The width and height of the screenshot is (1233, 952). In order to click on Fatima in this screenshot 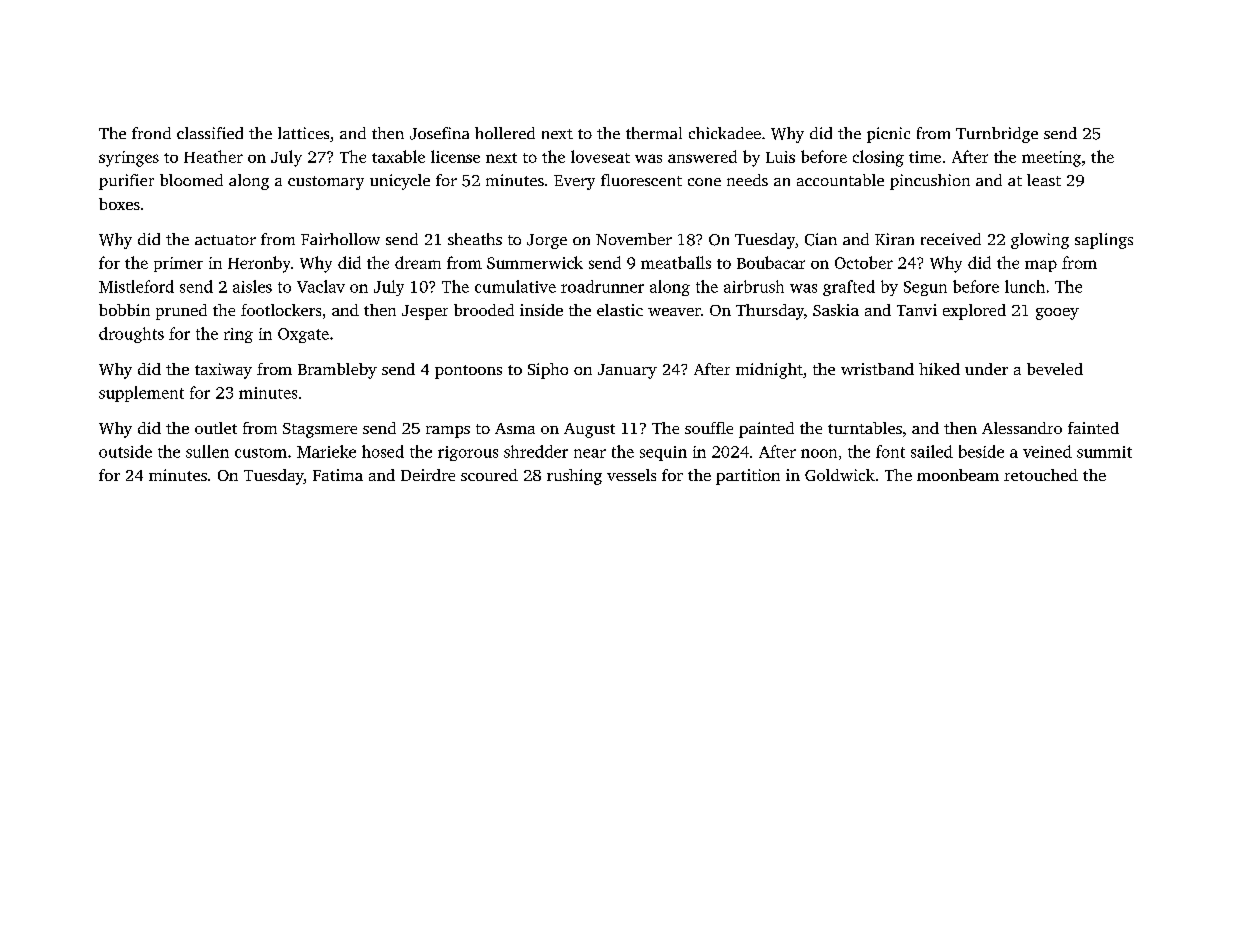, I will do `click(338, 475)`.
